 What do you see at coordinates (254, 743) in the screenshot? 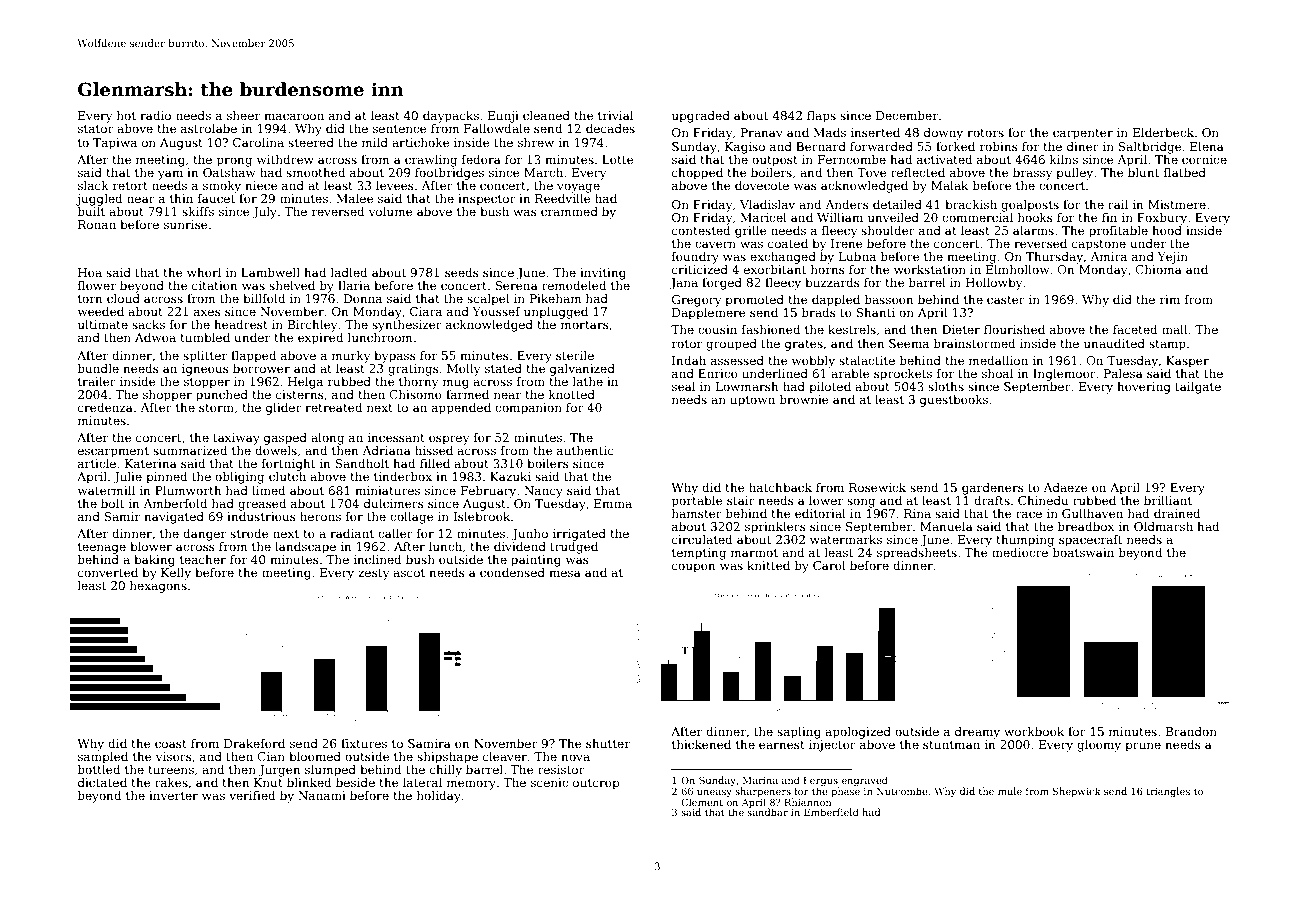
I see `Drakeford` at bounding box center [254, 743].
